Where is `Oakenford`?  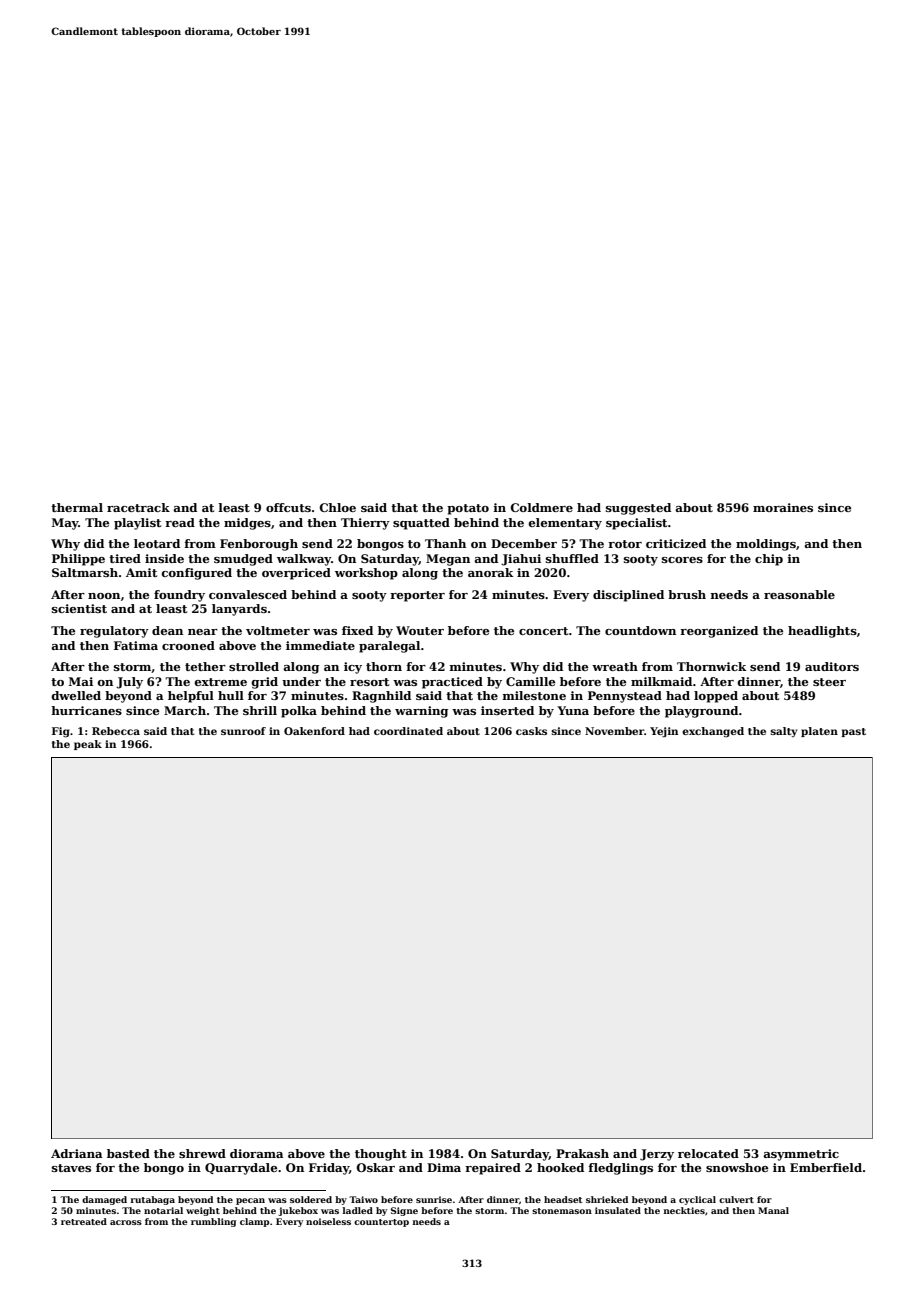
Oakenford is located at coordinates (314, 731).
